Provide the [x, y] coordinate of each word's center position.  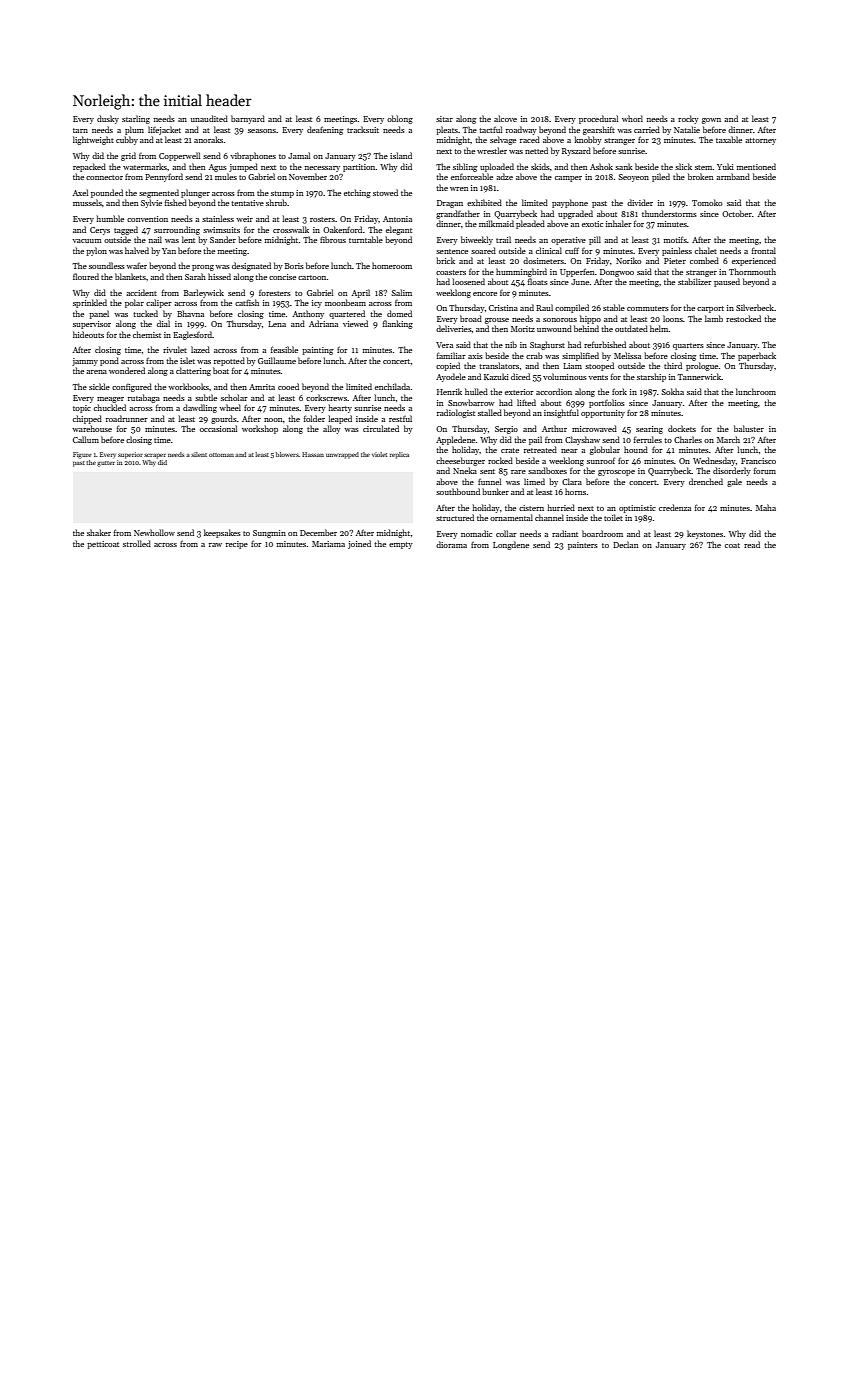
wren [459, 189]
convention [147, 219]
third [673, 365]
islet [187, 360]
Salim [402, 292]
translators [499, 365]
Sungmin [269, 534]
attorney [761, 141]
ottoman [221, 455]
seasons [262, 131]
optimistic [637, 509]
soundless [107, 265]
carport [710, 309]
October [737, 213]
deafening [325, 130]
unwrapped [342, 455]
